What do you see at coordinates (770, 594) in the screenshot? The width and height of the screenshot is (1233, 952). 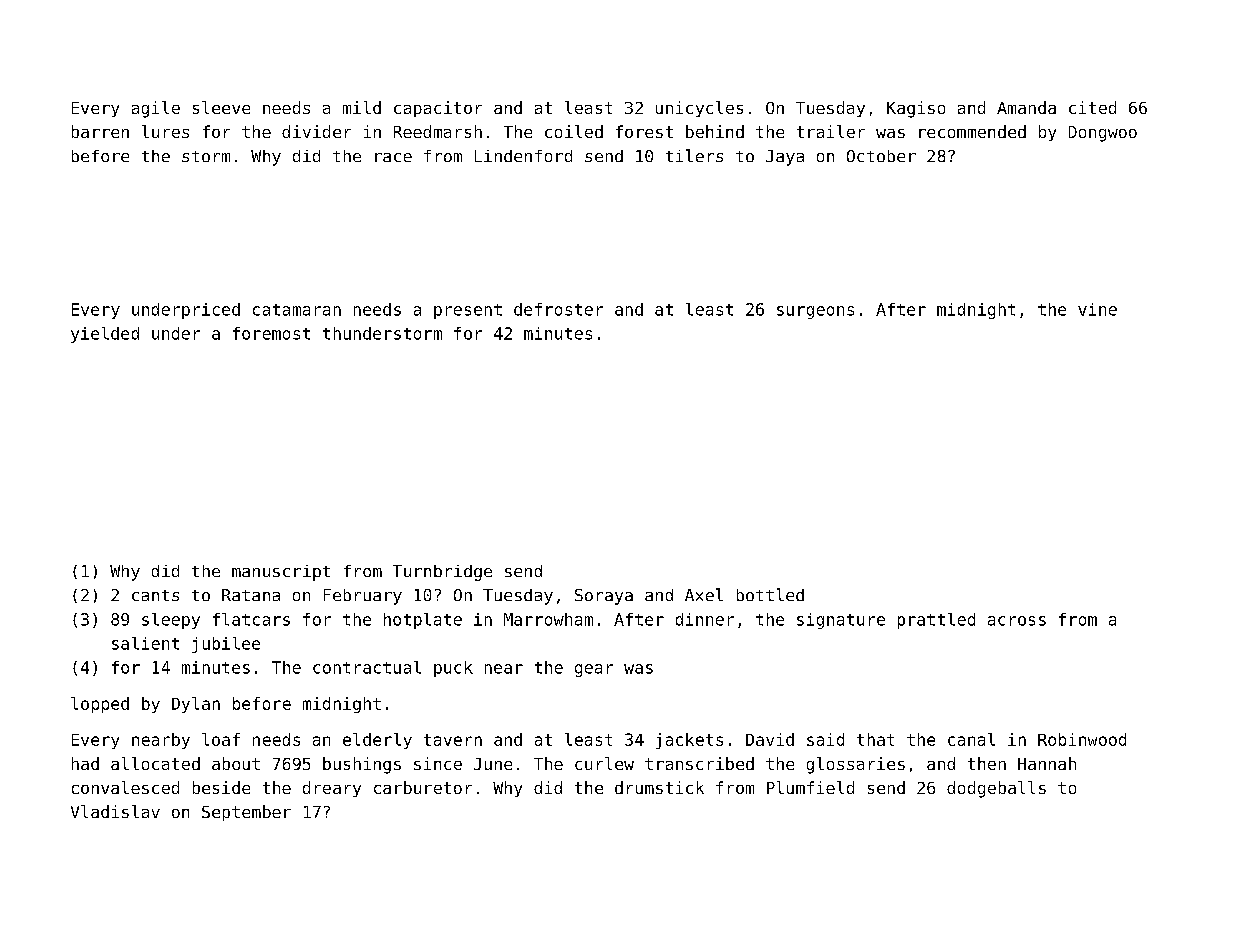 I see `bottled` at bounding box center [770, 594].
